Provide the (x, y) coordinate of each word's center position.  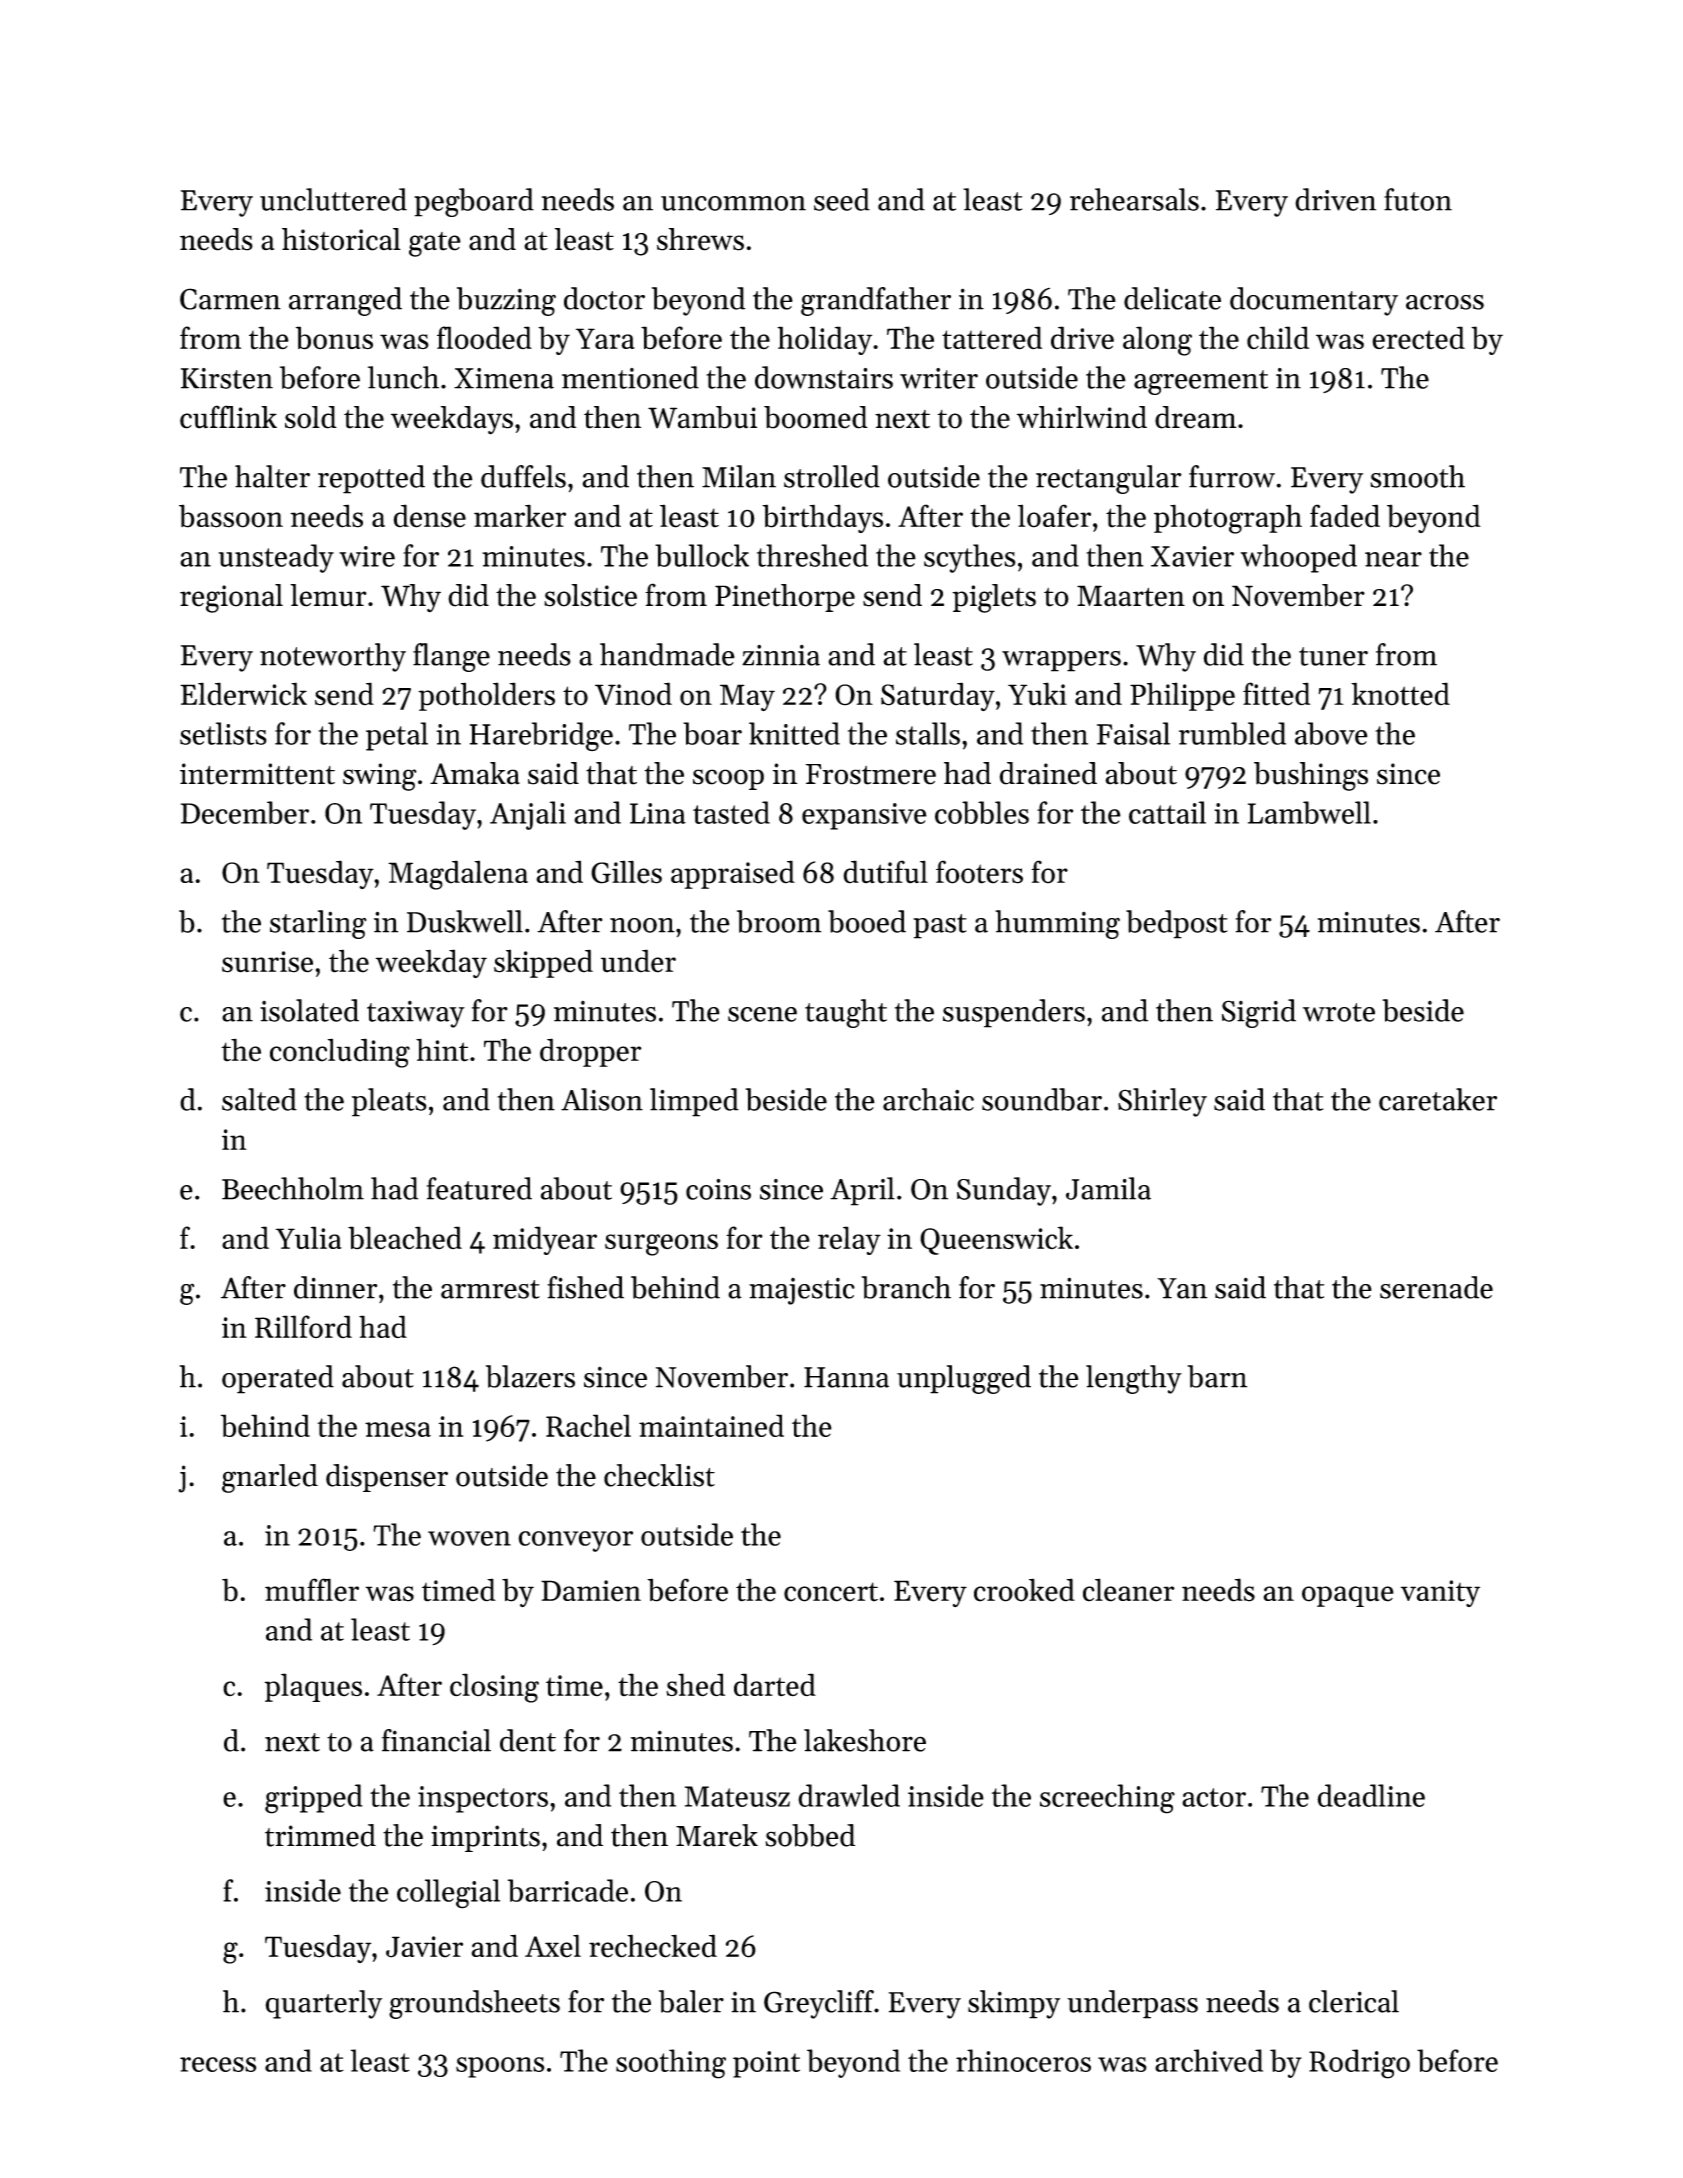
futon (1418, 199)
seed (842, 199)
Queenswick (996, 1240)
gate (435, 244)
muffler (312, 1590)
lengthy (1134, 1379)
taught (846, 1013)
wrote (1339, 1012)
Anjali (528, 815)
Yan (1182, 1288)
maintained (711, 1425)
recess (218, 2064)
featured (479, 1188)
